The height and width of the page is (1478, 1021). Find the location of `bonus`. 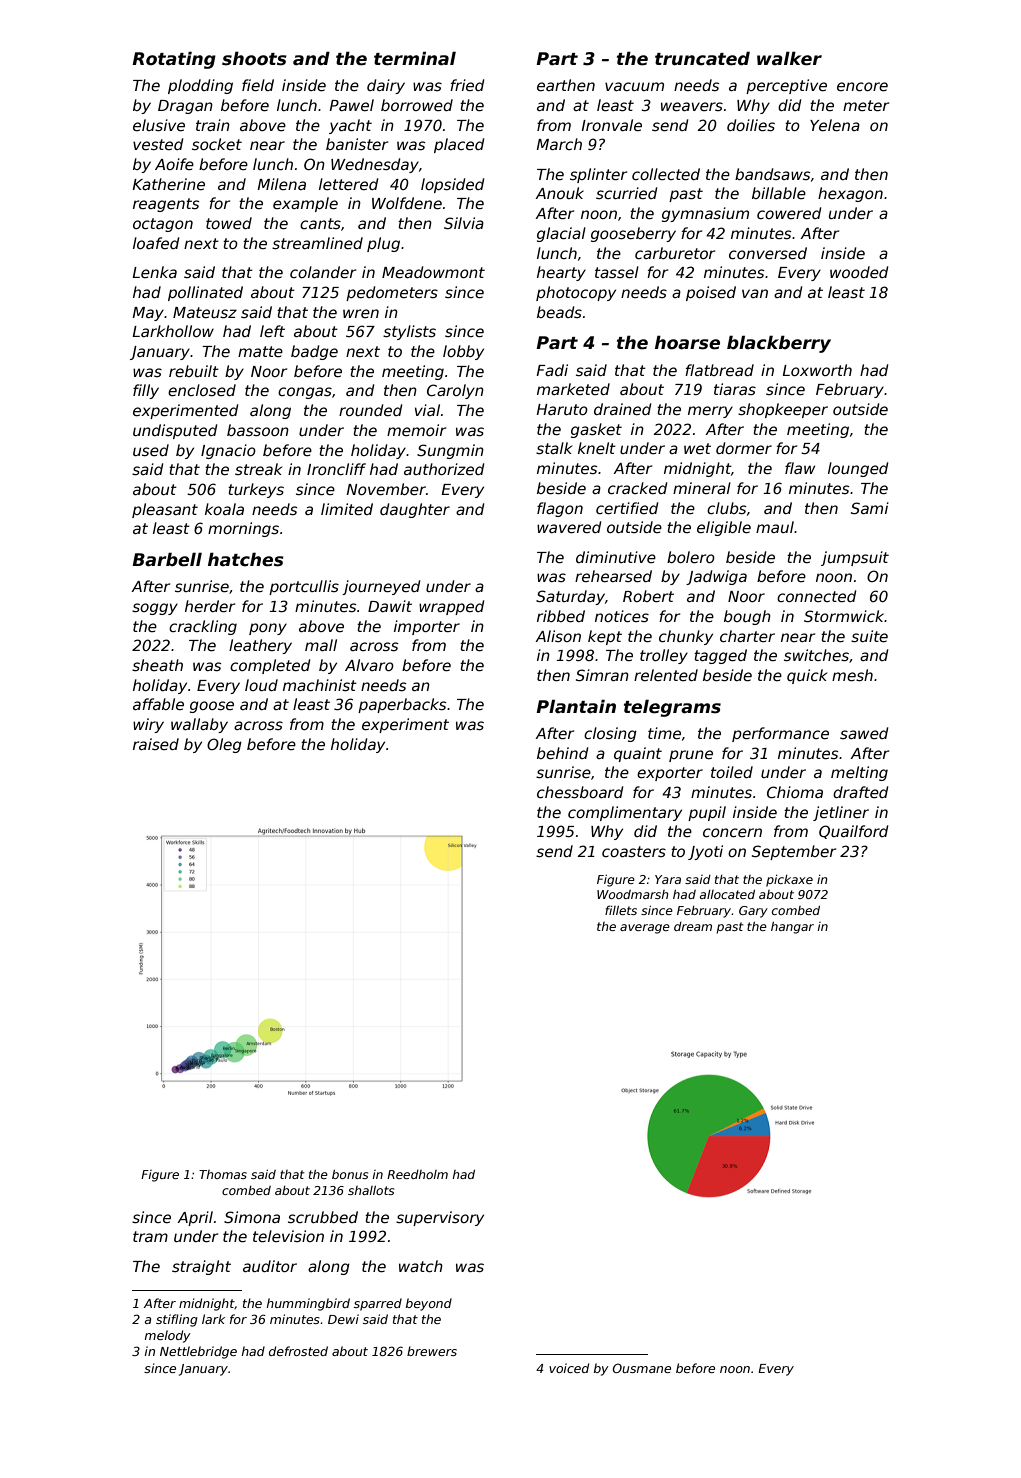

bonus is located at coordinates (350, 1174).
